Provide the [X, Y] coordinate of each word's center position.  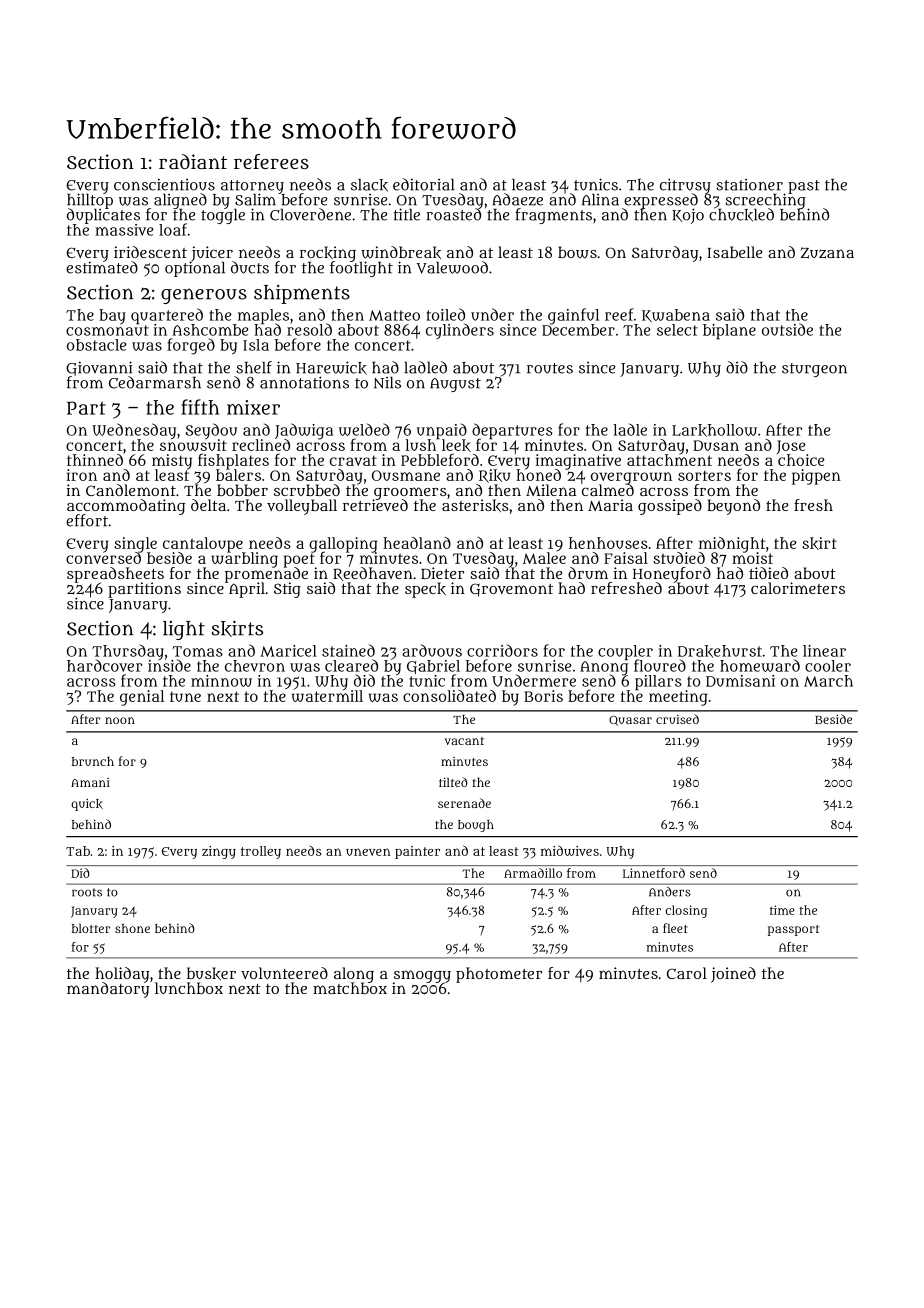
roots [87, 892]
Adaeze [517, 199]
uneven [368, 852]
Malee [544, 558]
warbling [244, 560]
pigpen [816, 477]
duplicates [103, 216]
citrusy [685, 186]
